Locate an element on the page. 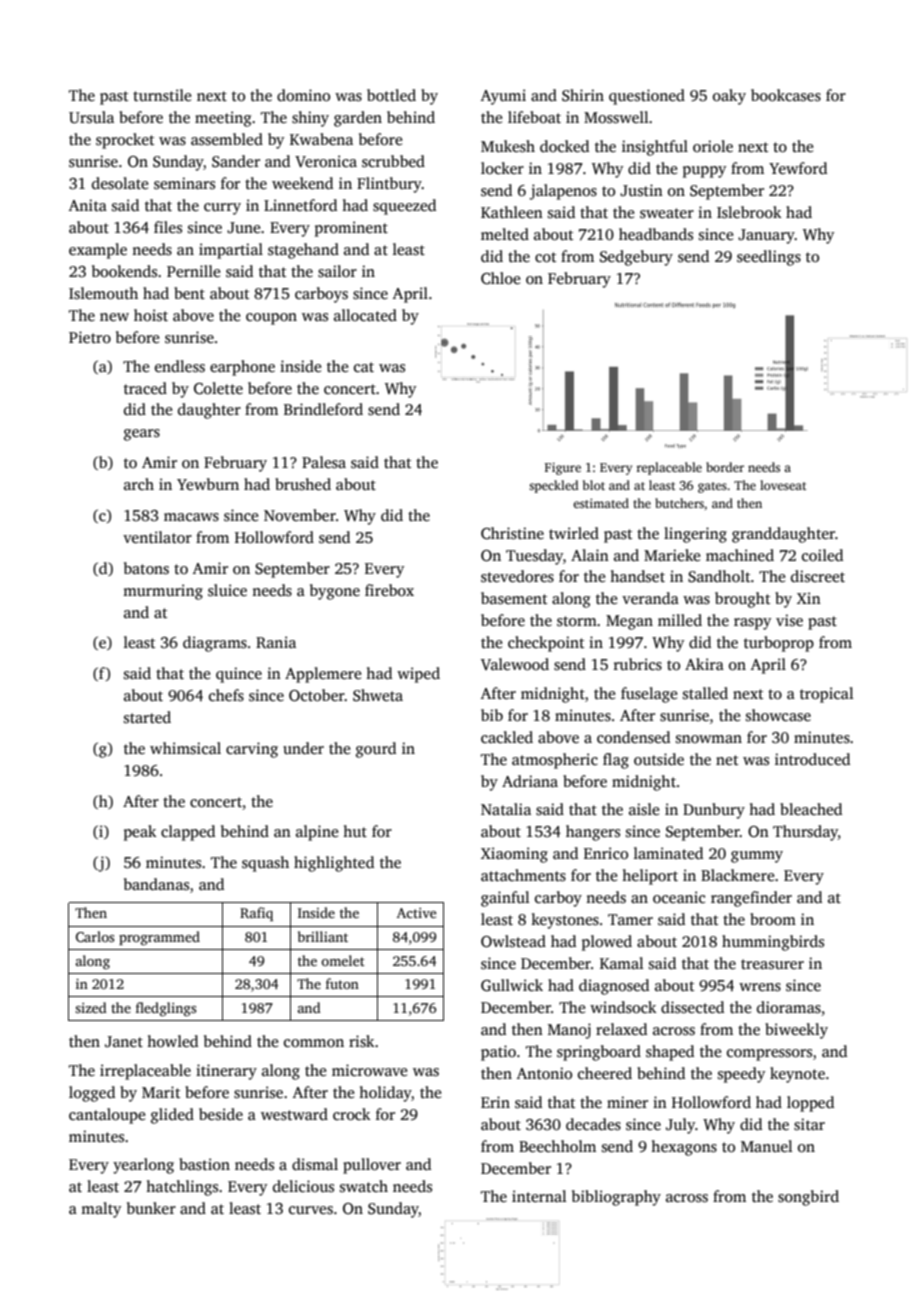 Image resolution: width=924 pixels, height=1308 pixels. Ursula is located at coordinates (91, 117).
